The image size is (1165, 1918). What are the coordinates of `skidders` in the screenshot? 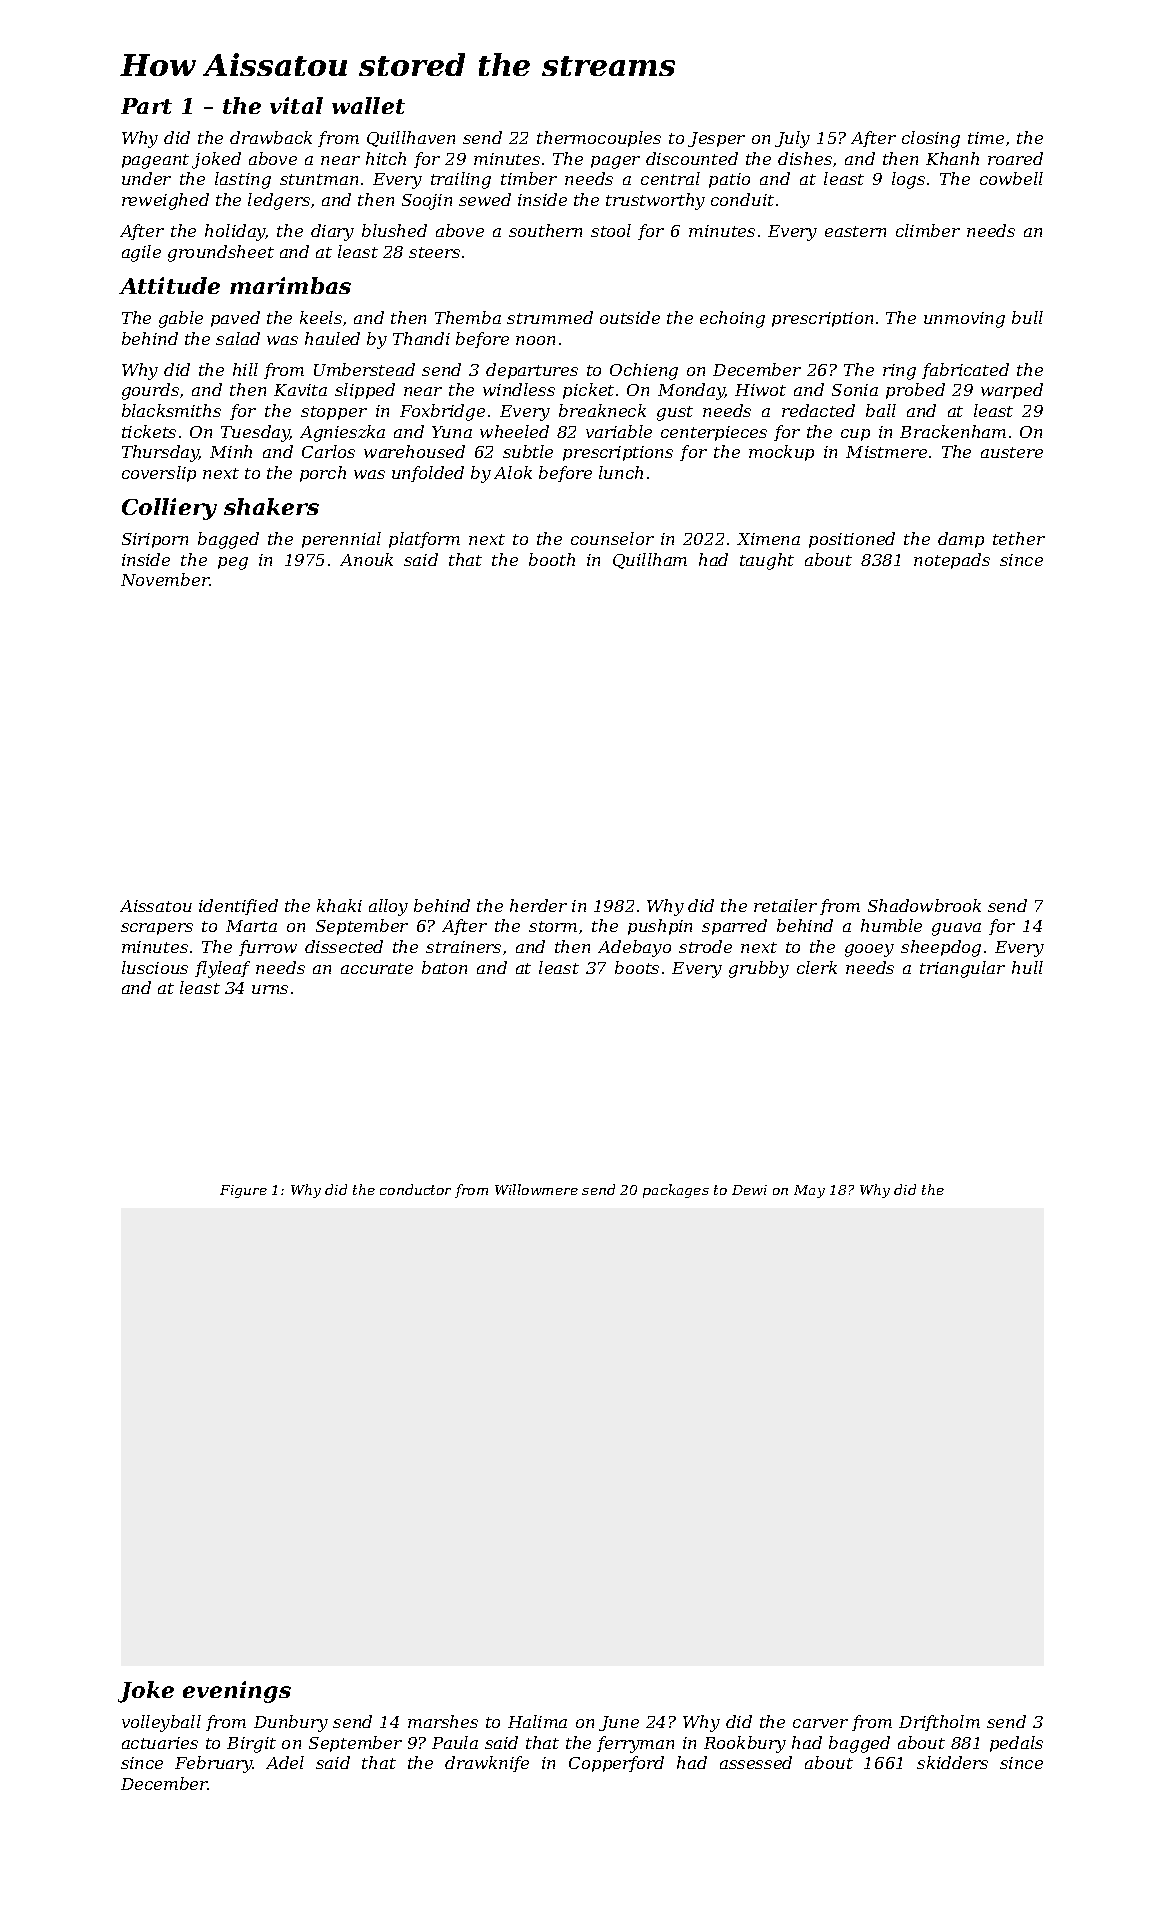 It's located at (952, 1762).
